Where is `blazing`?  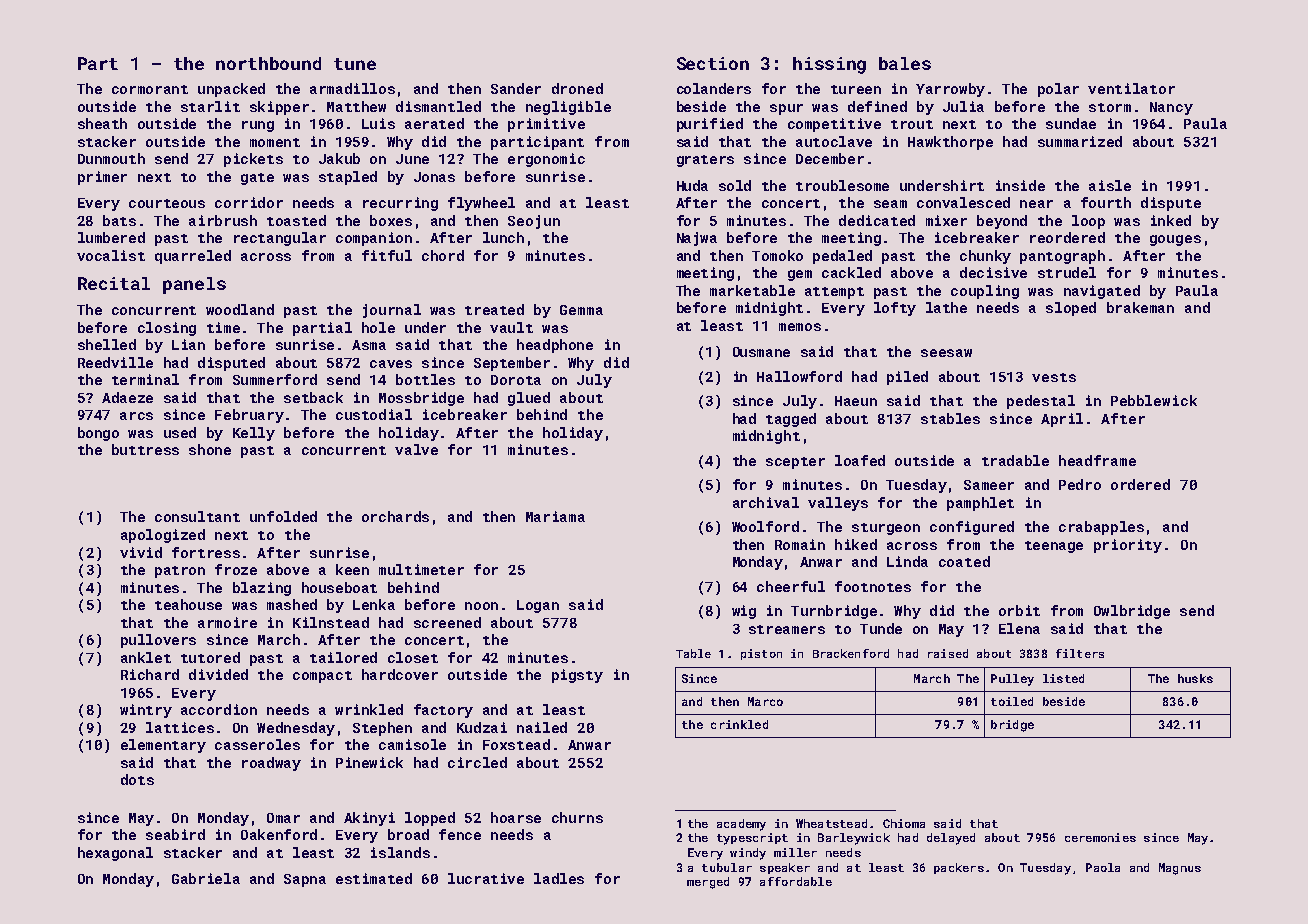
blazing is located at coordinates (262, 589).
